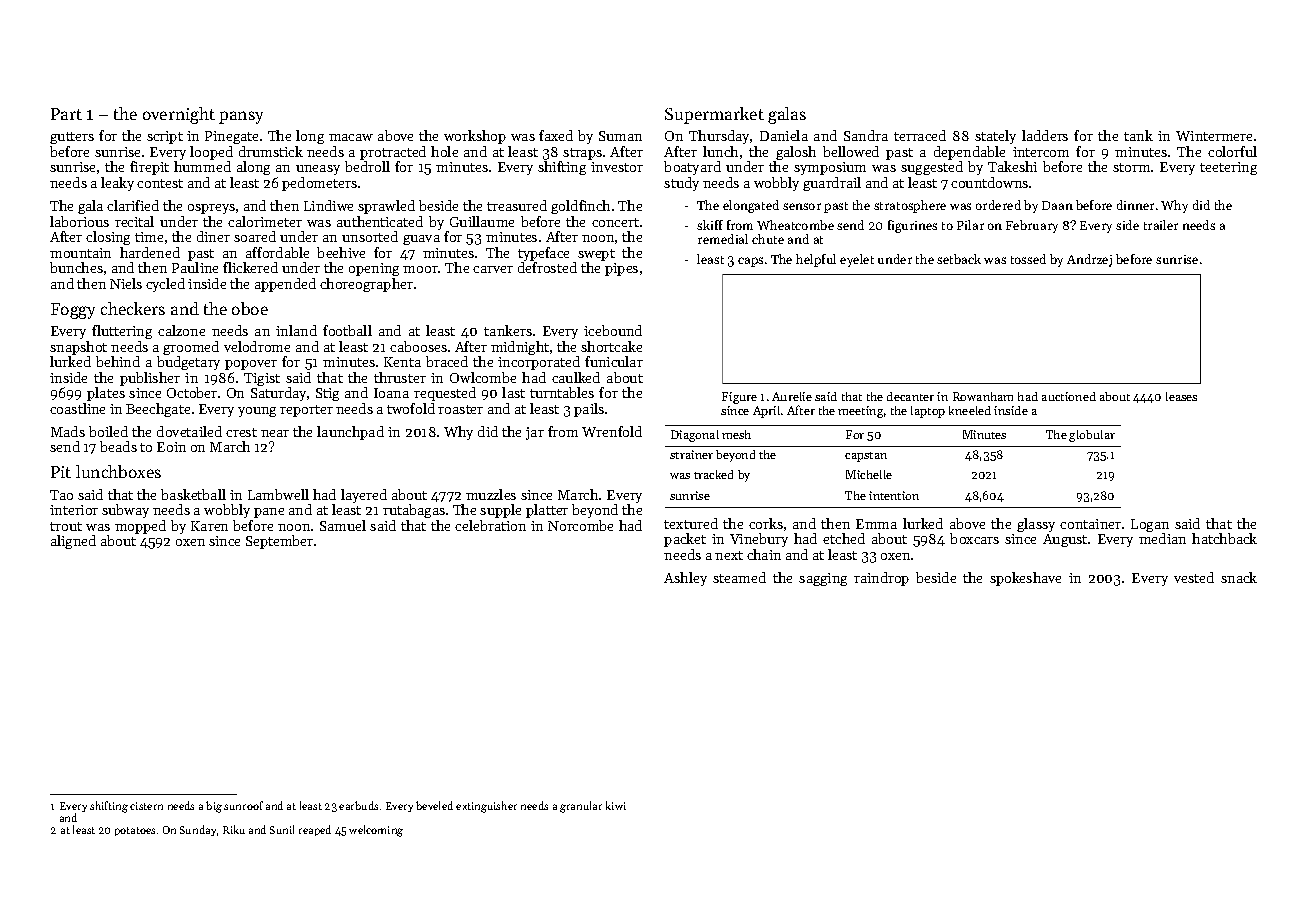 This image has width=1308, height=924. I want to click on snack, so click(1239, 577).
